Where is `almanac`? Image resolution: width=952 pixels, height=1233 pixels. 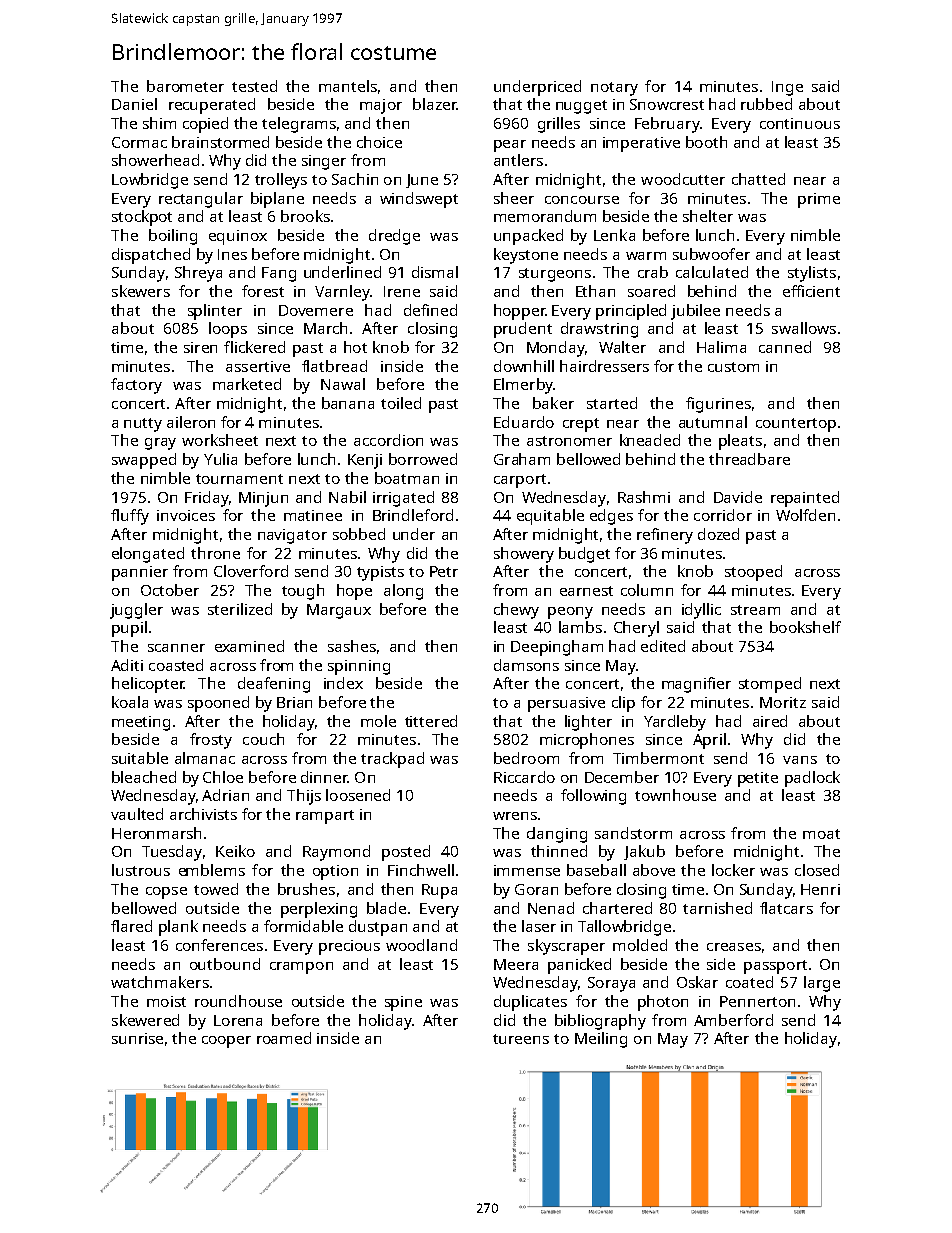 almanac is located at coordinates (205, 758).
